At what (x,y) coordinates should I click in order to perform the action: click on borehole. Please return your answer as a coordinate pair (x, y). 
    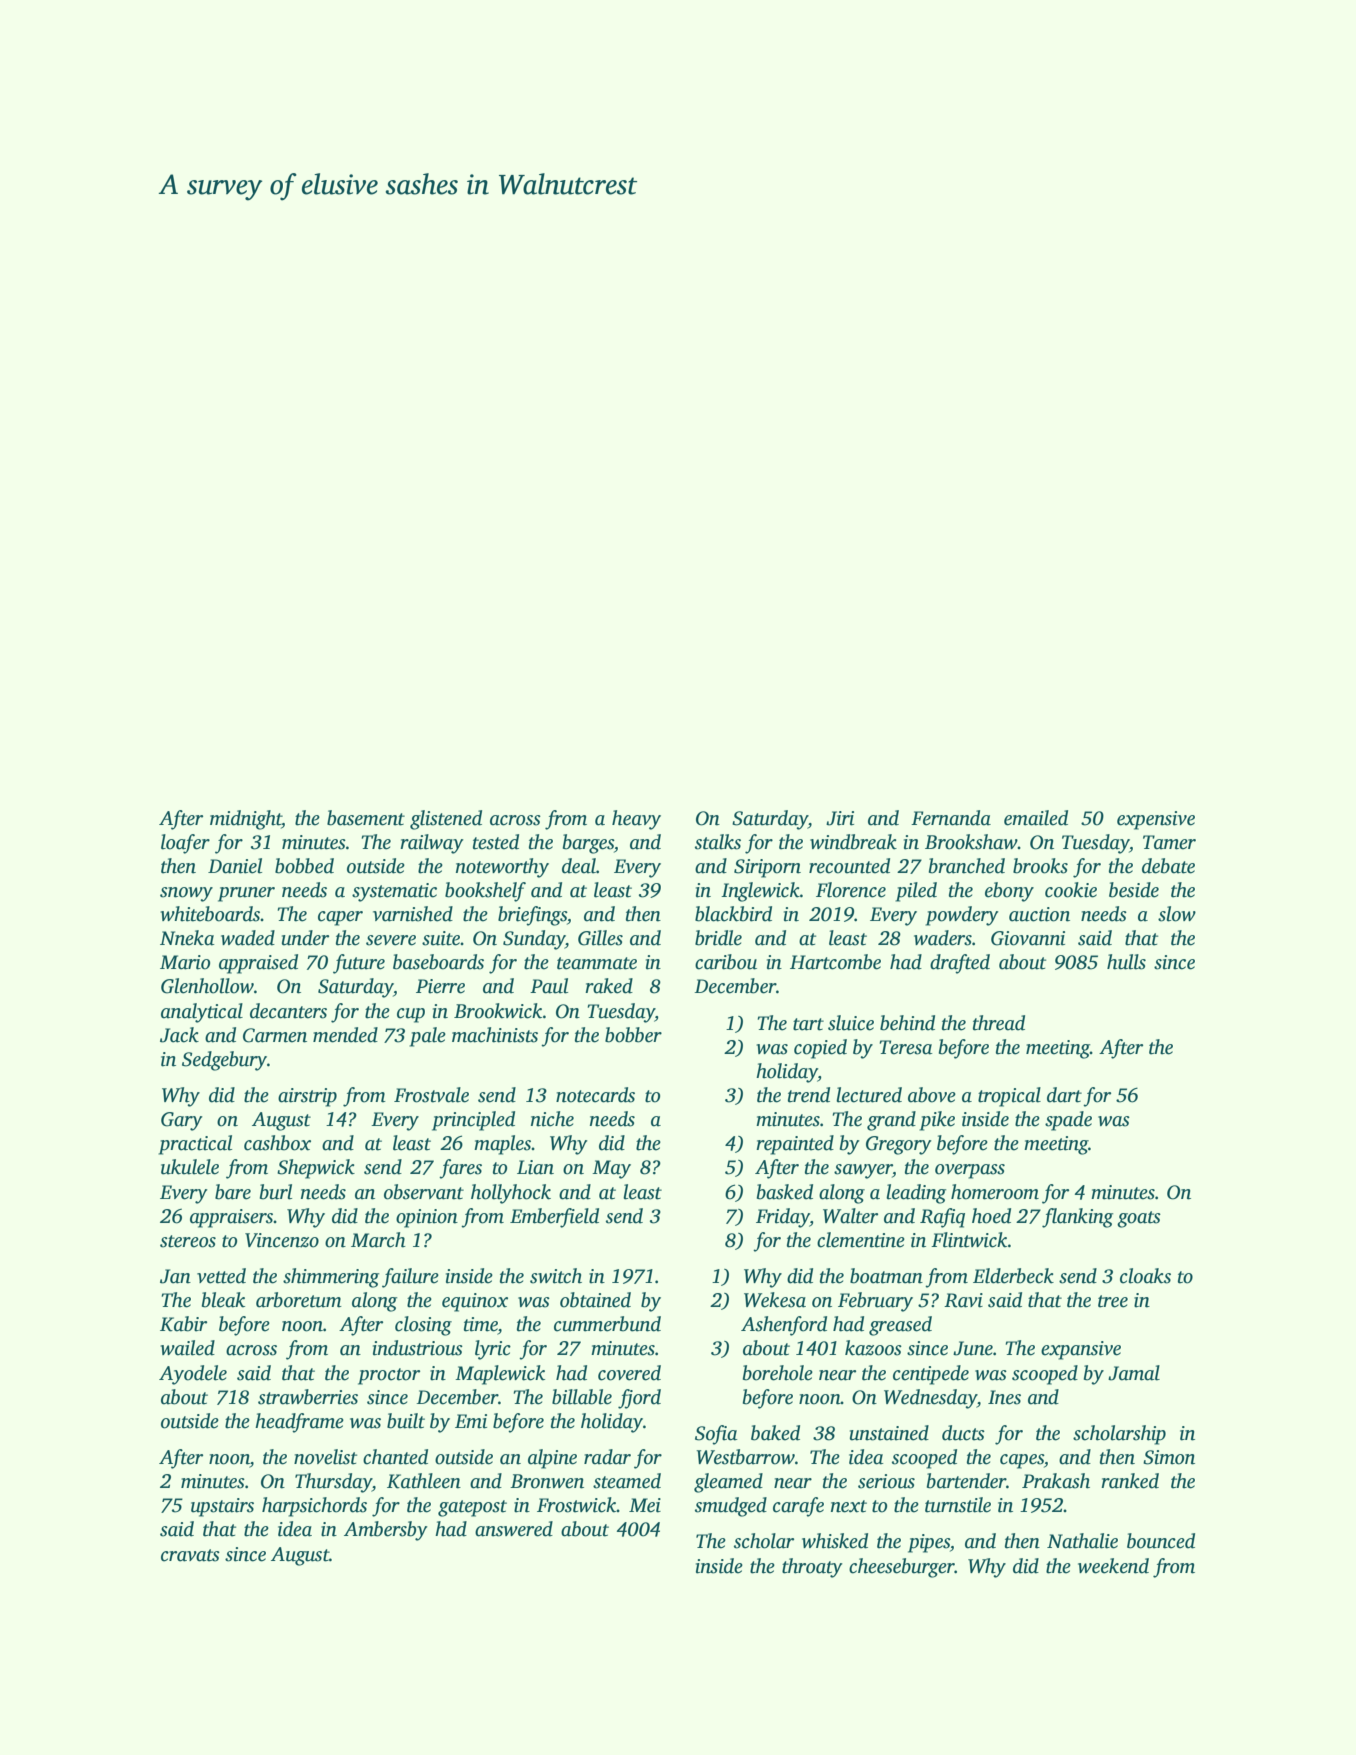
    Looking at the image, I should click on (778, 1373).
